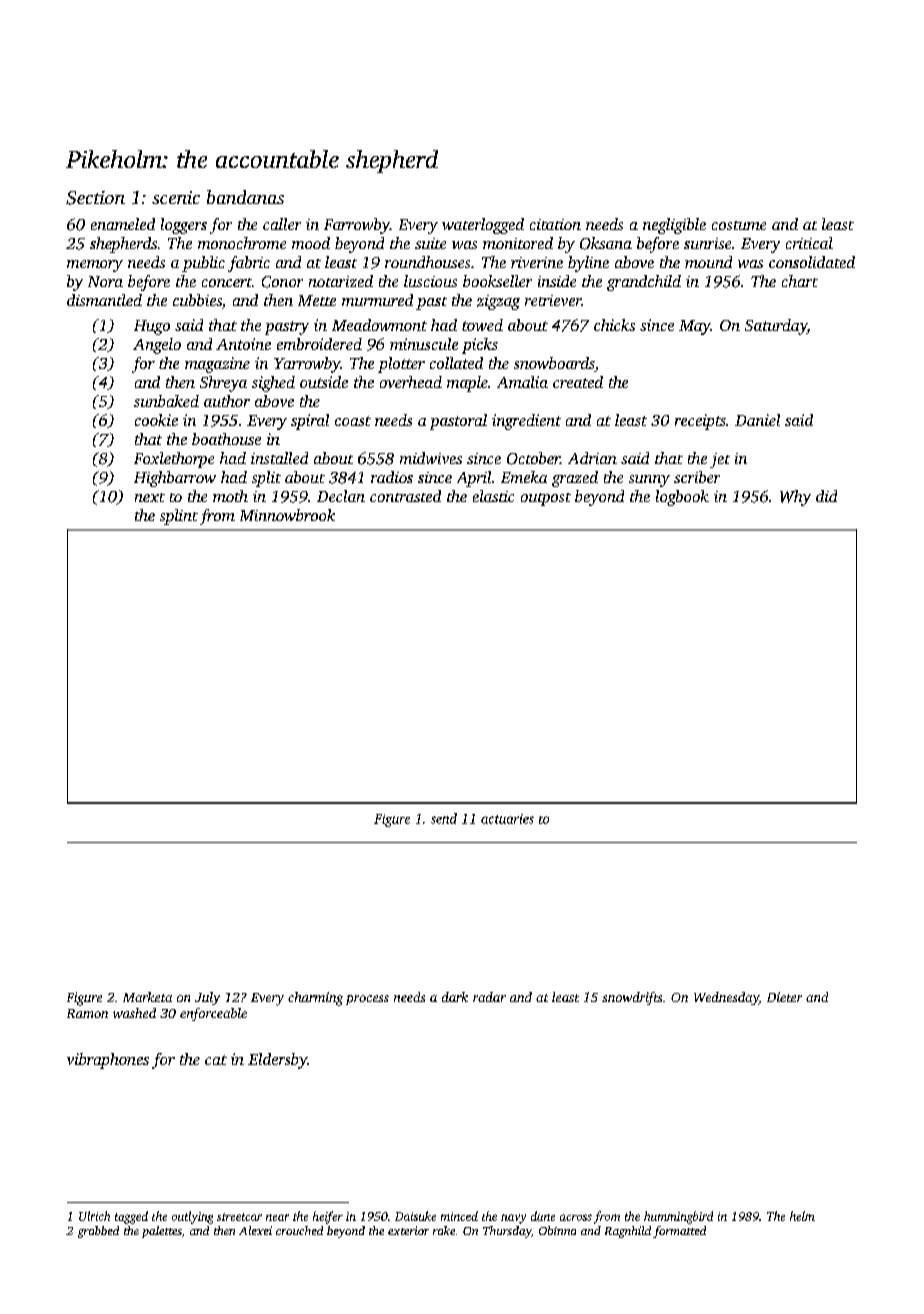 The image size is (924, 1314). Describe the element at coordinates (162, 1232) in the screenshot. I see `palettes` at that location.
